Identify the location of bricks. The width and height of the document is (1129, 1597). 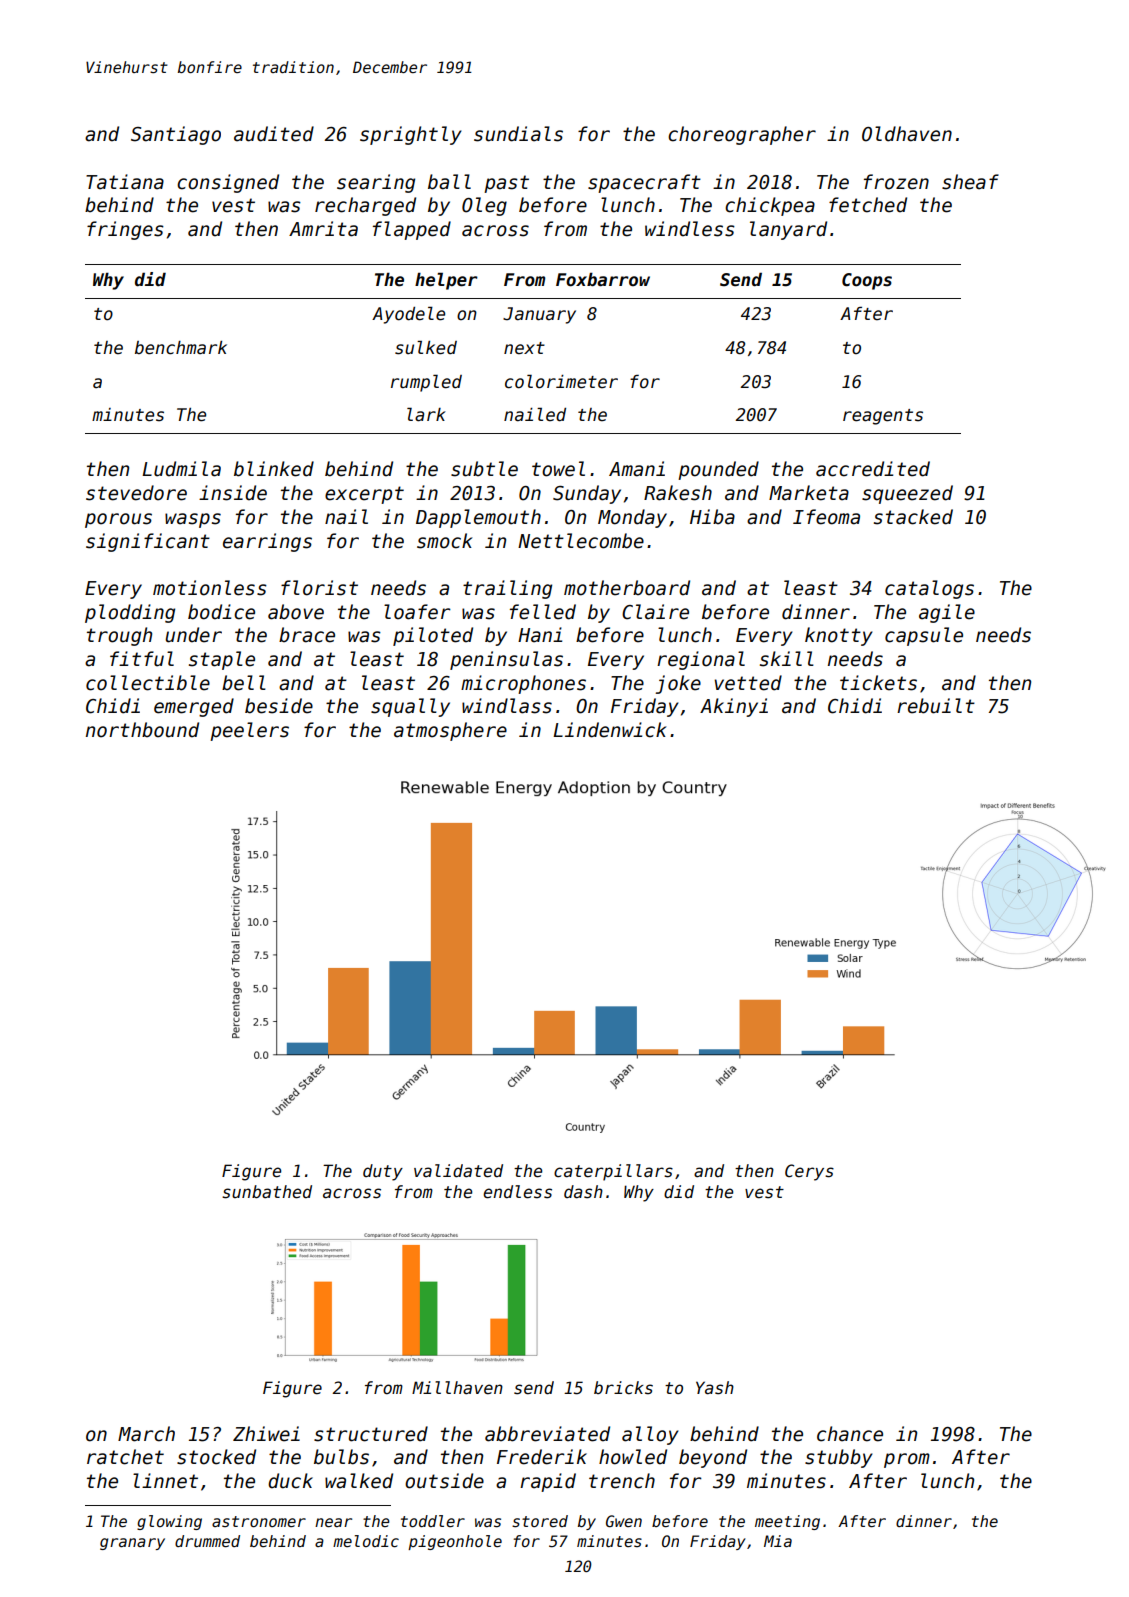
(623, 1388).
